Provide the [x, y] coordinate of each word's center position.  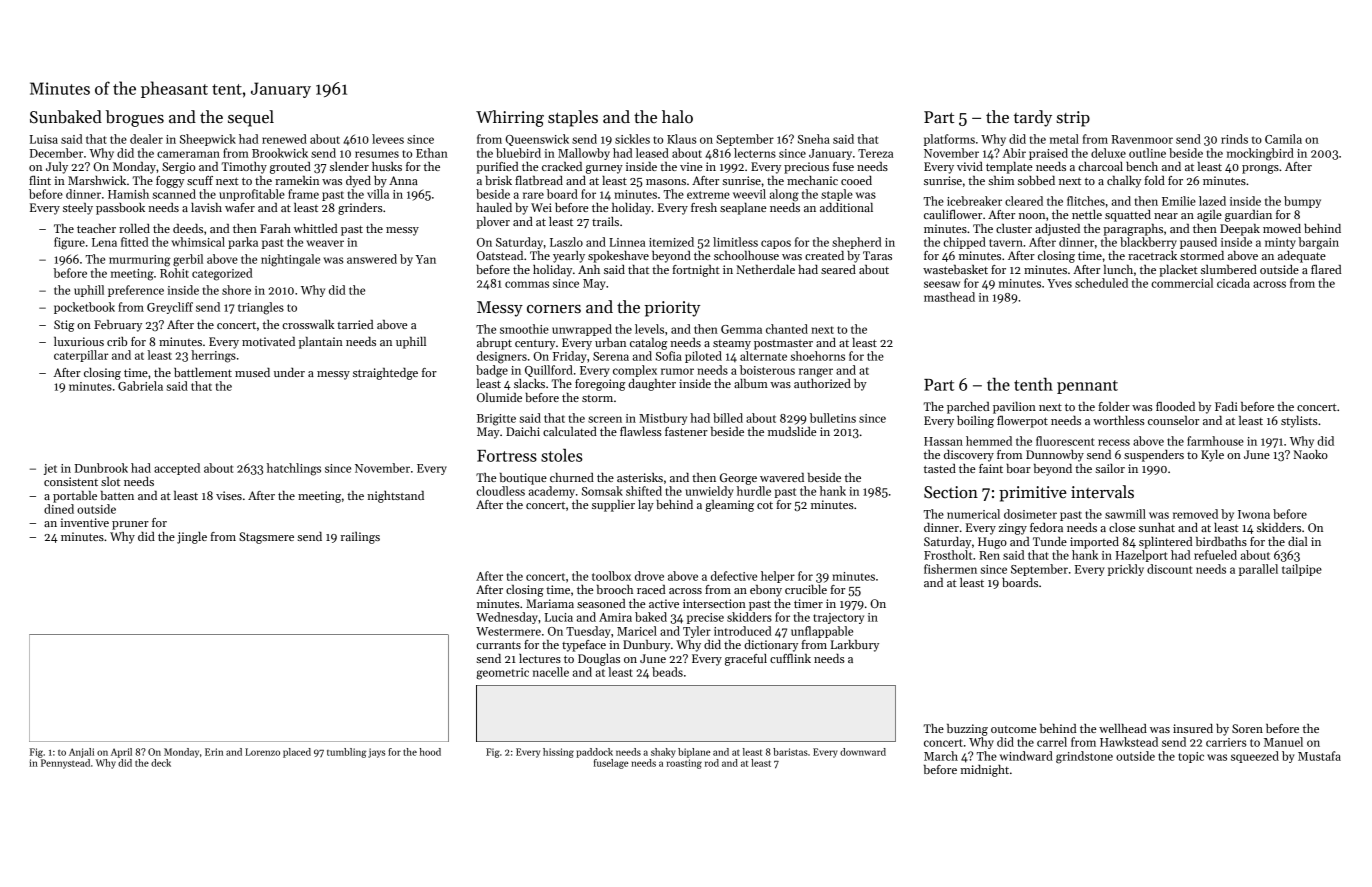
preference [136, 291]
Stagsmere [266, 538]
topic [1191, 757]
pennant [1087, 387]
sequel [251, 118]
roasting [684, 764]
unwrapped [582, 330]
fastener [686, 431]
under [289, 372]
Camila [1283, 139]
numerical [973, 514]
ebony [766, 591]
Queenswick [537, 140]
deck [161, 763]
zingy [1013, 529]
